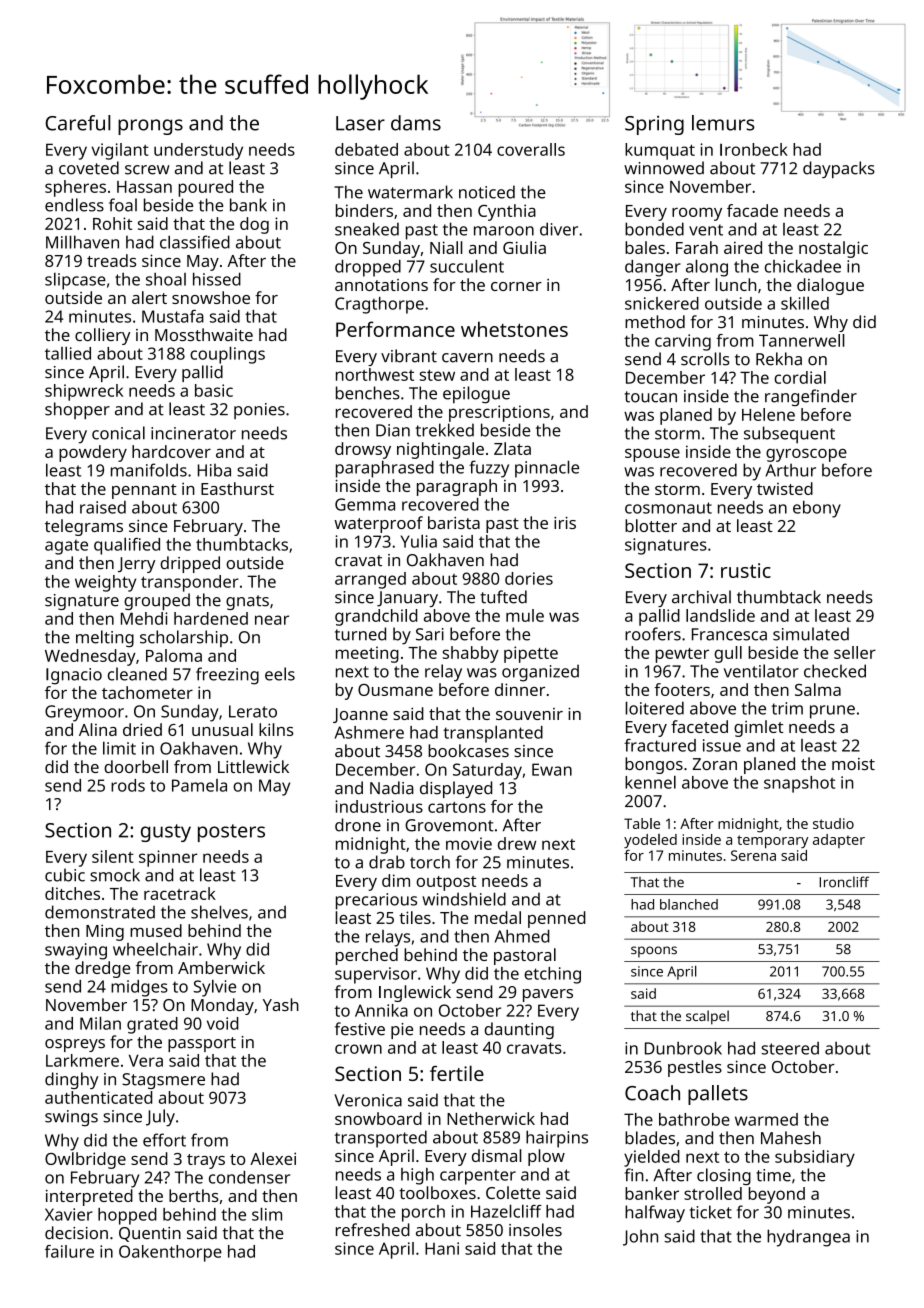 Image resolution: width=924 pixels, height=1308 pixels. What do you see at coordinates (790, 1048) in the screenshot?
I see `steered` at bounding box center [790, 1048].
